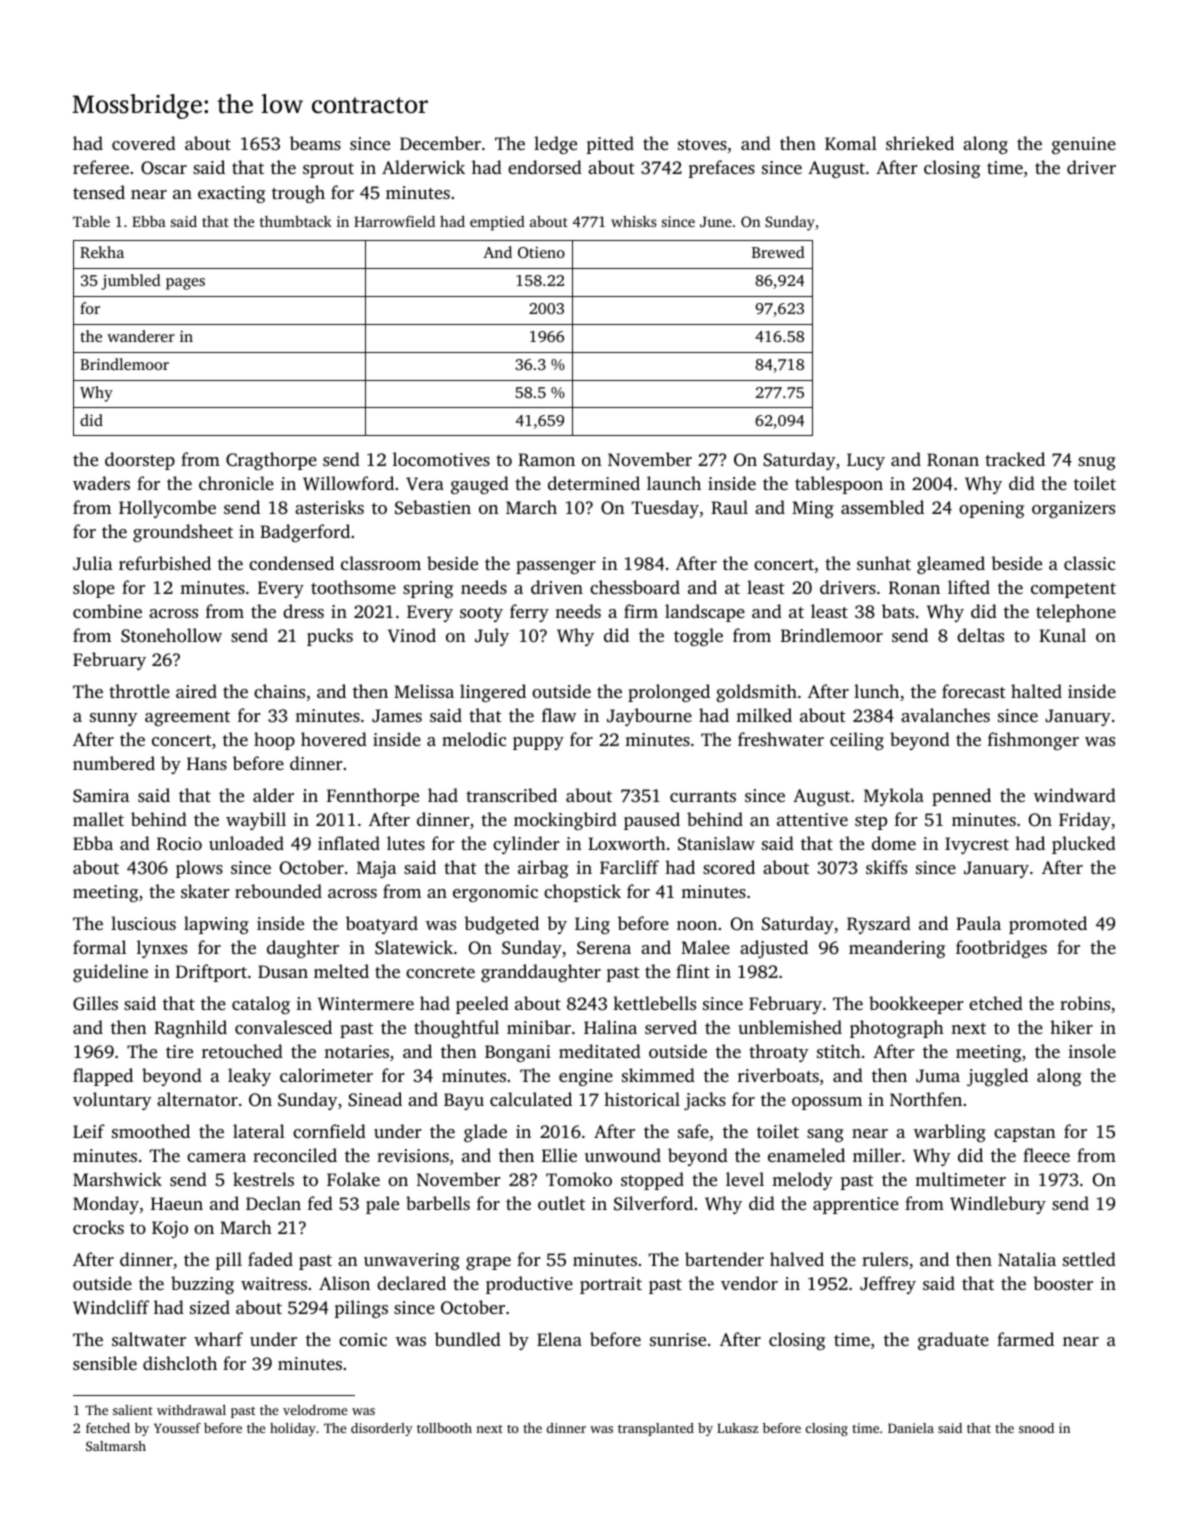 The height and width of the page is (1538, 1189). Describe the element at coordinates (1036, 1428) in the page. I see `snood` at that location.
